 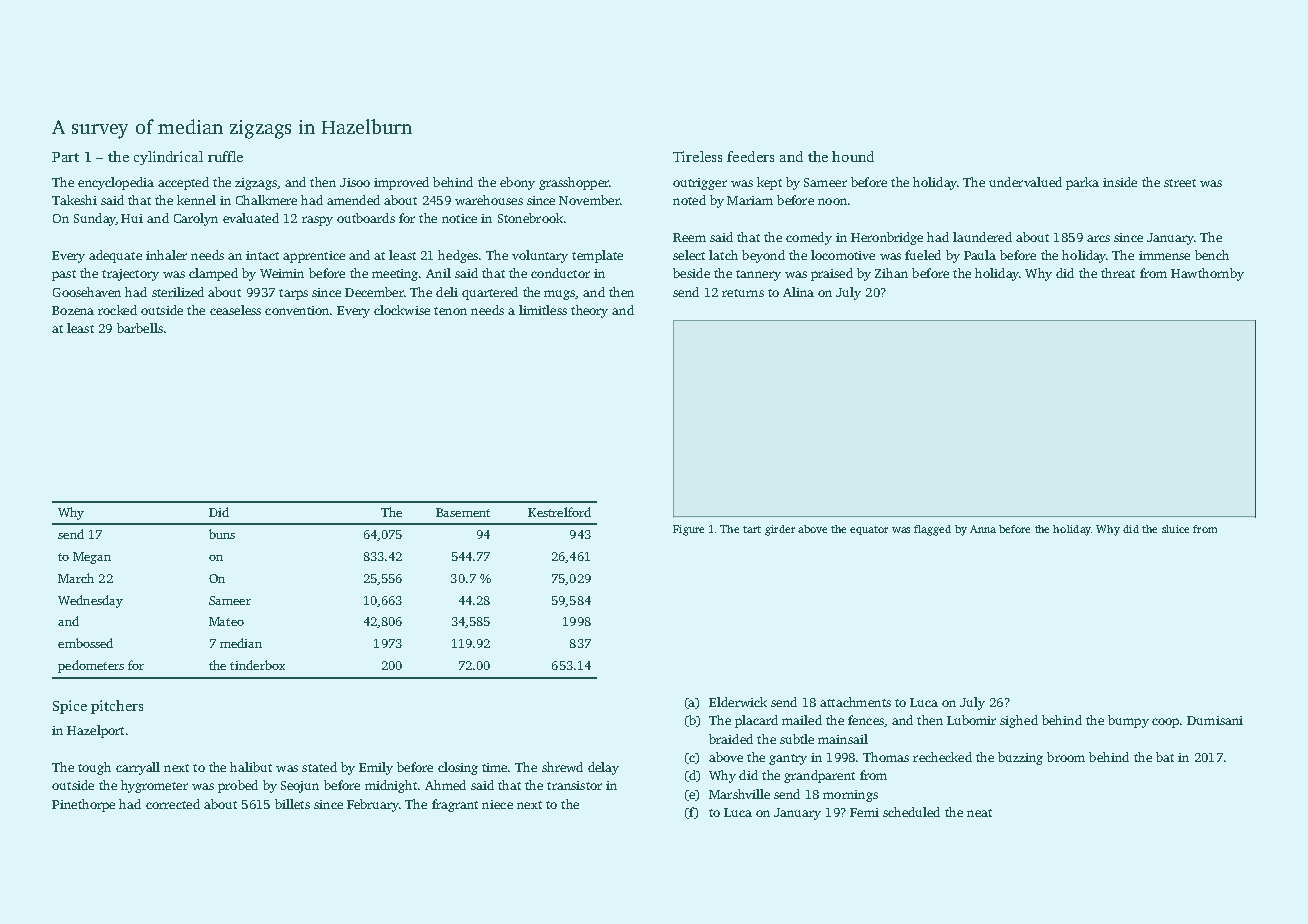 I want to click on Tireless, so click(x=697, y=156).
